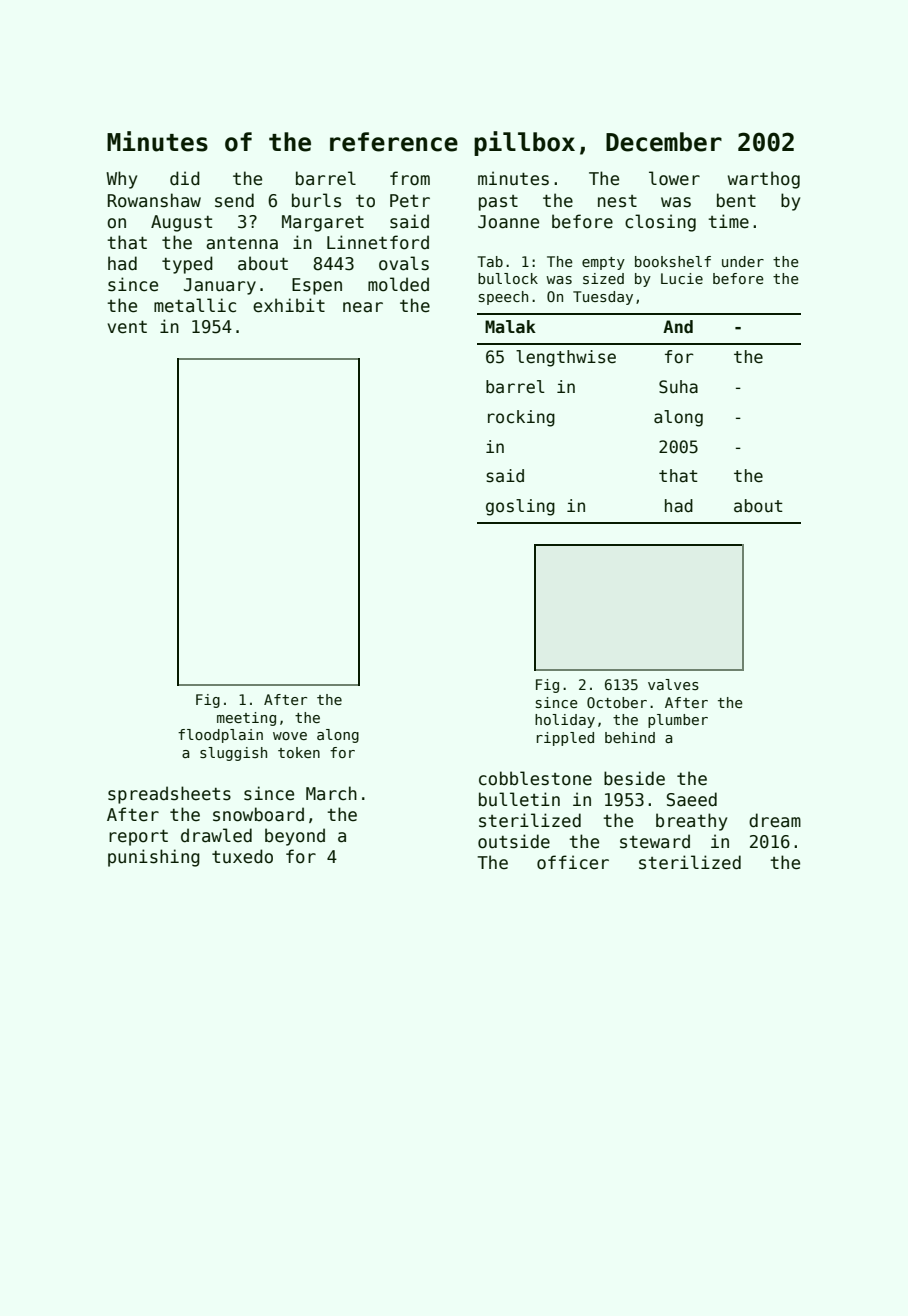 The image size is (908, 1316). I want to click on punishing, so click(154, 858).
